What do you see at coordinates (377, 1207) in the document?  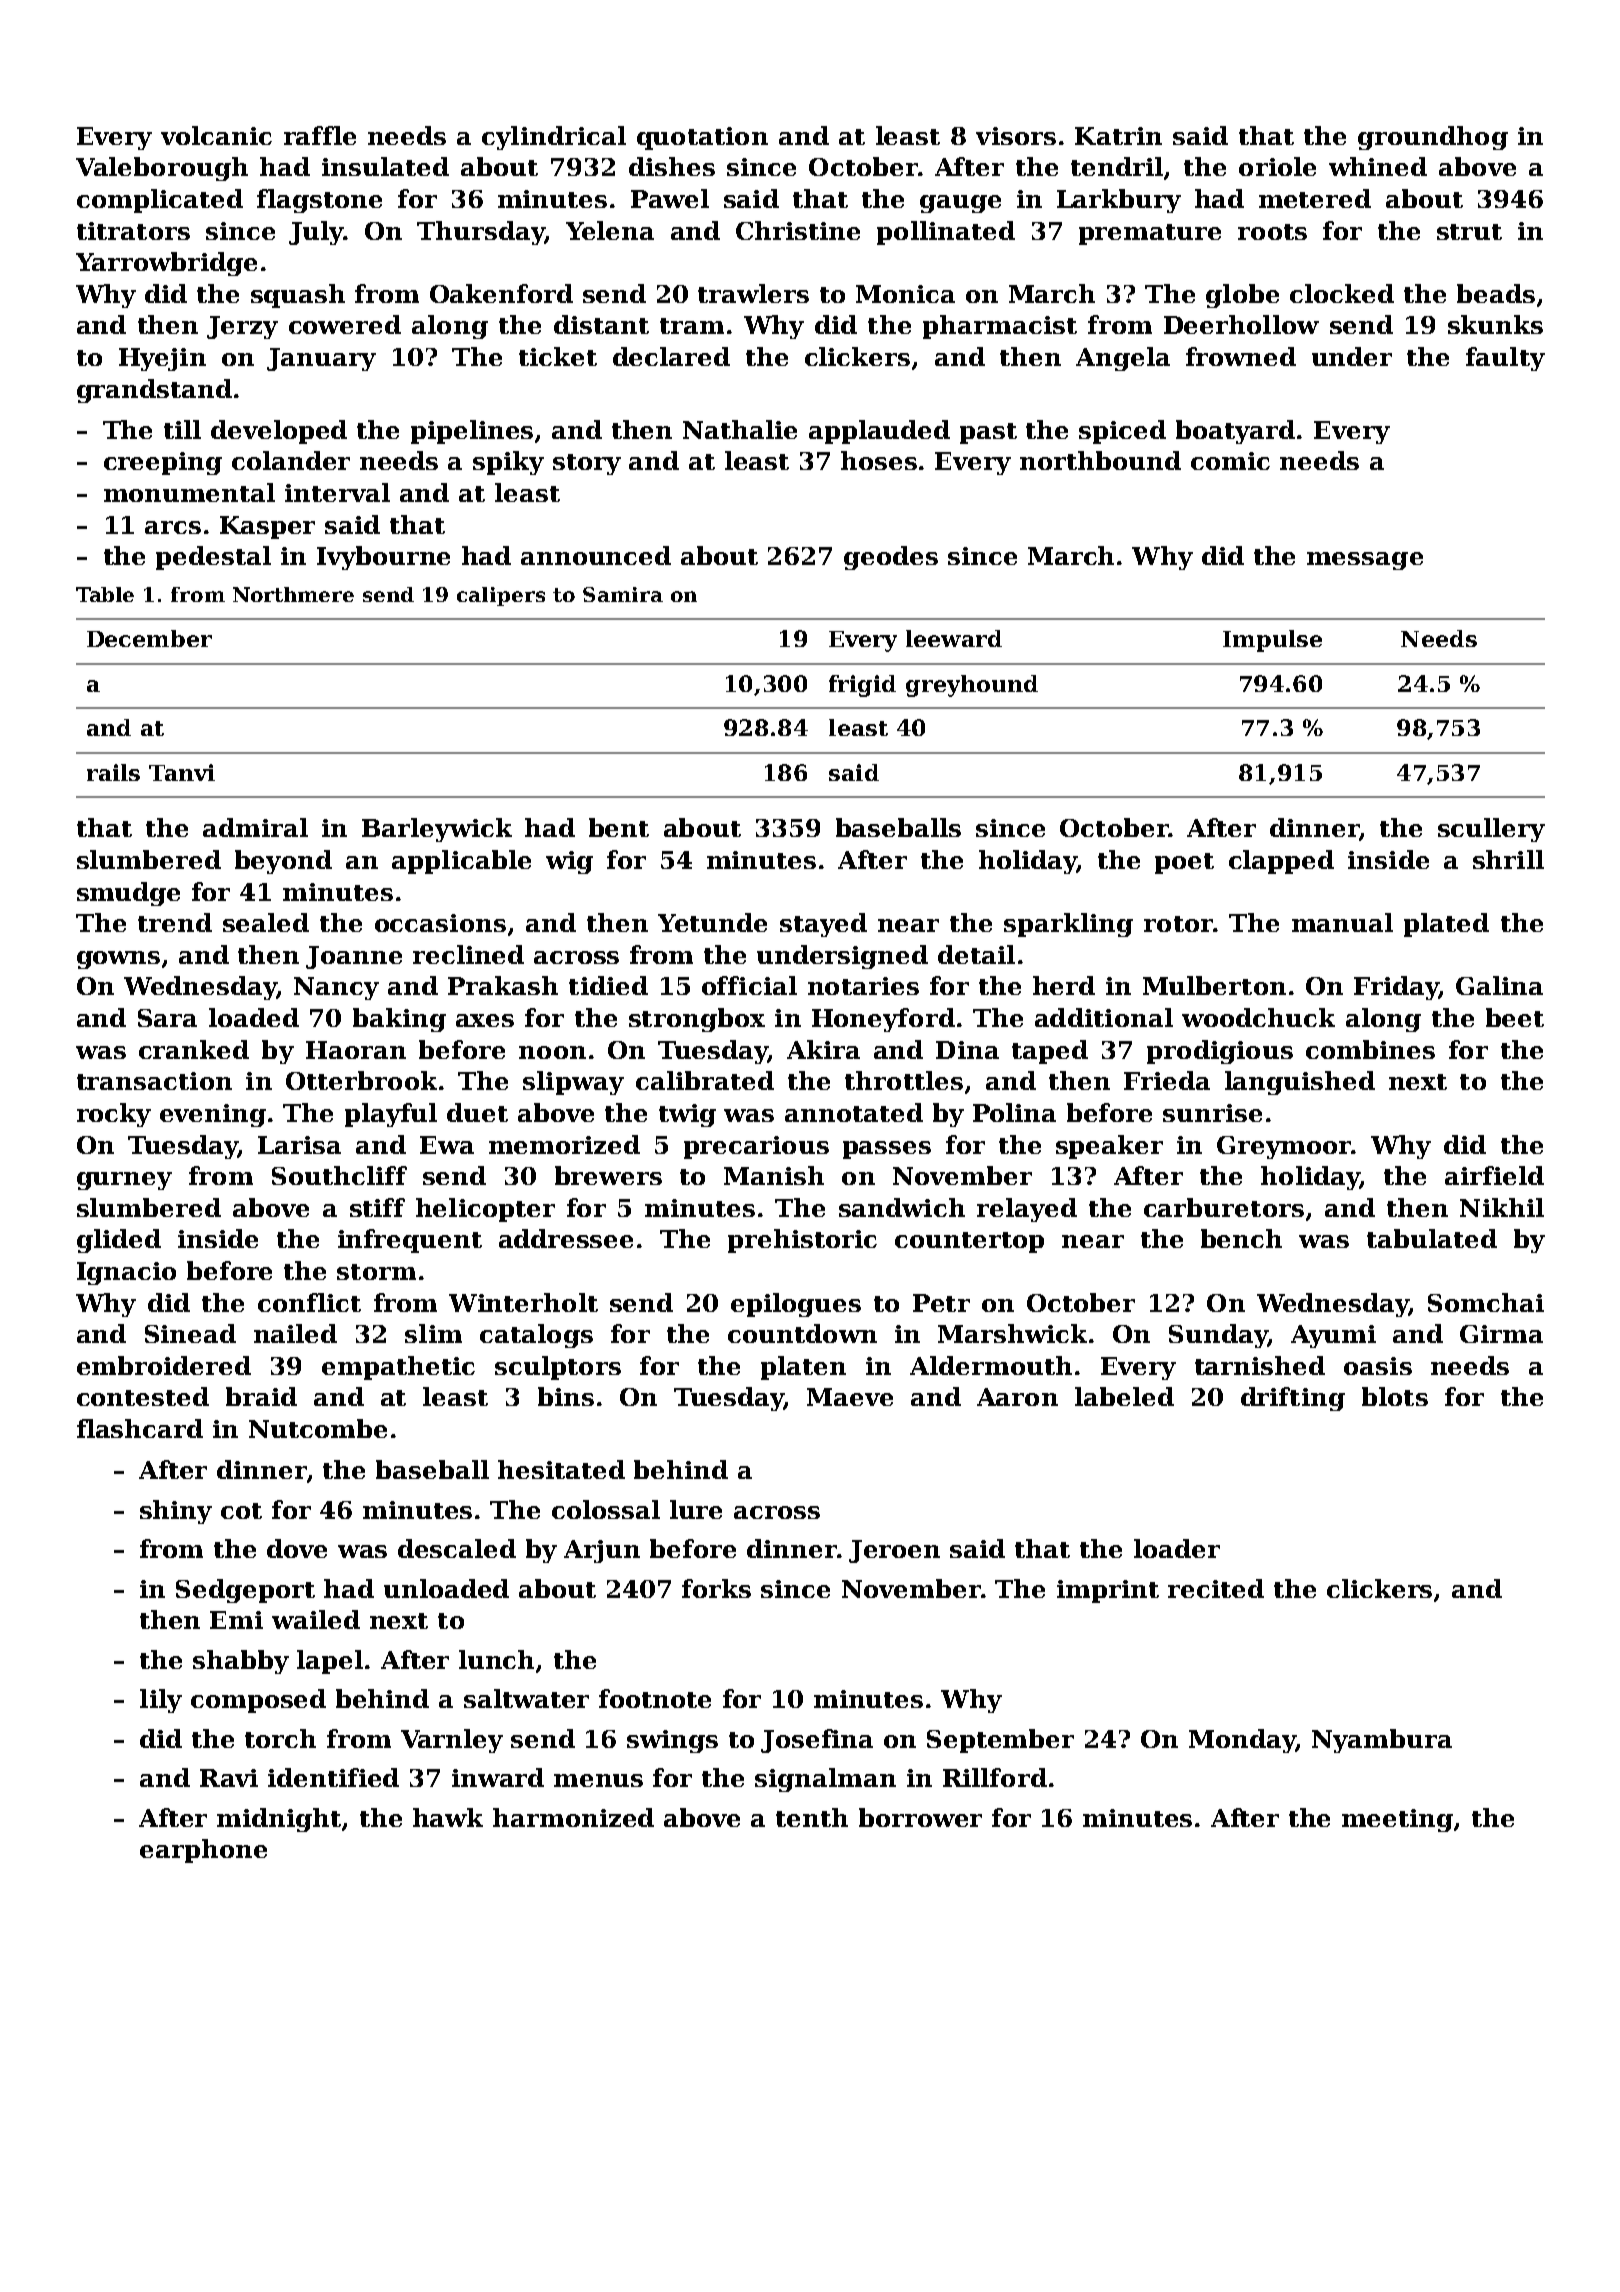 I see `stiff` at bounding box center [377, 1207].
